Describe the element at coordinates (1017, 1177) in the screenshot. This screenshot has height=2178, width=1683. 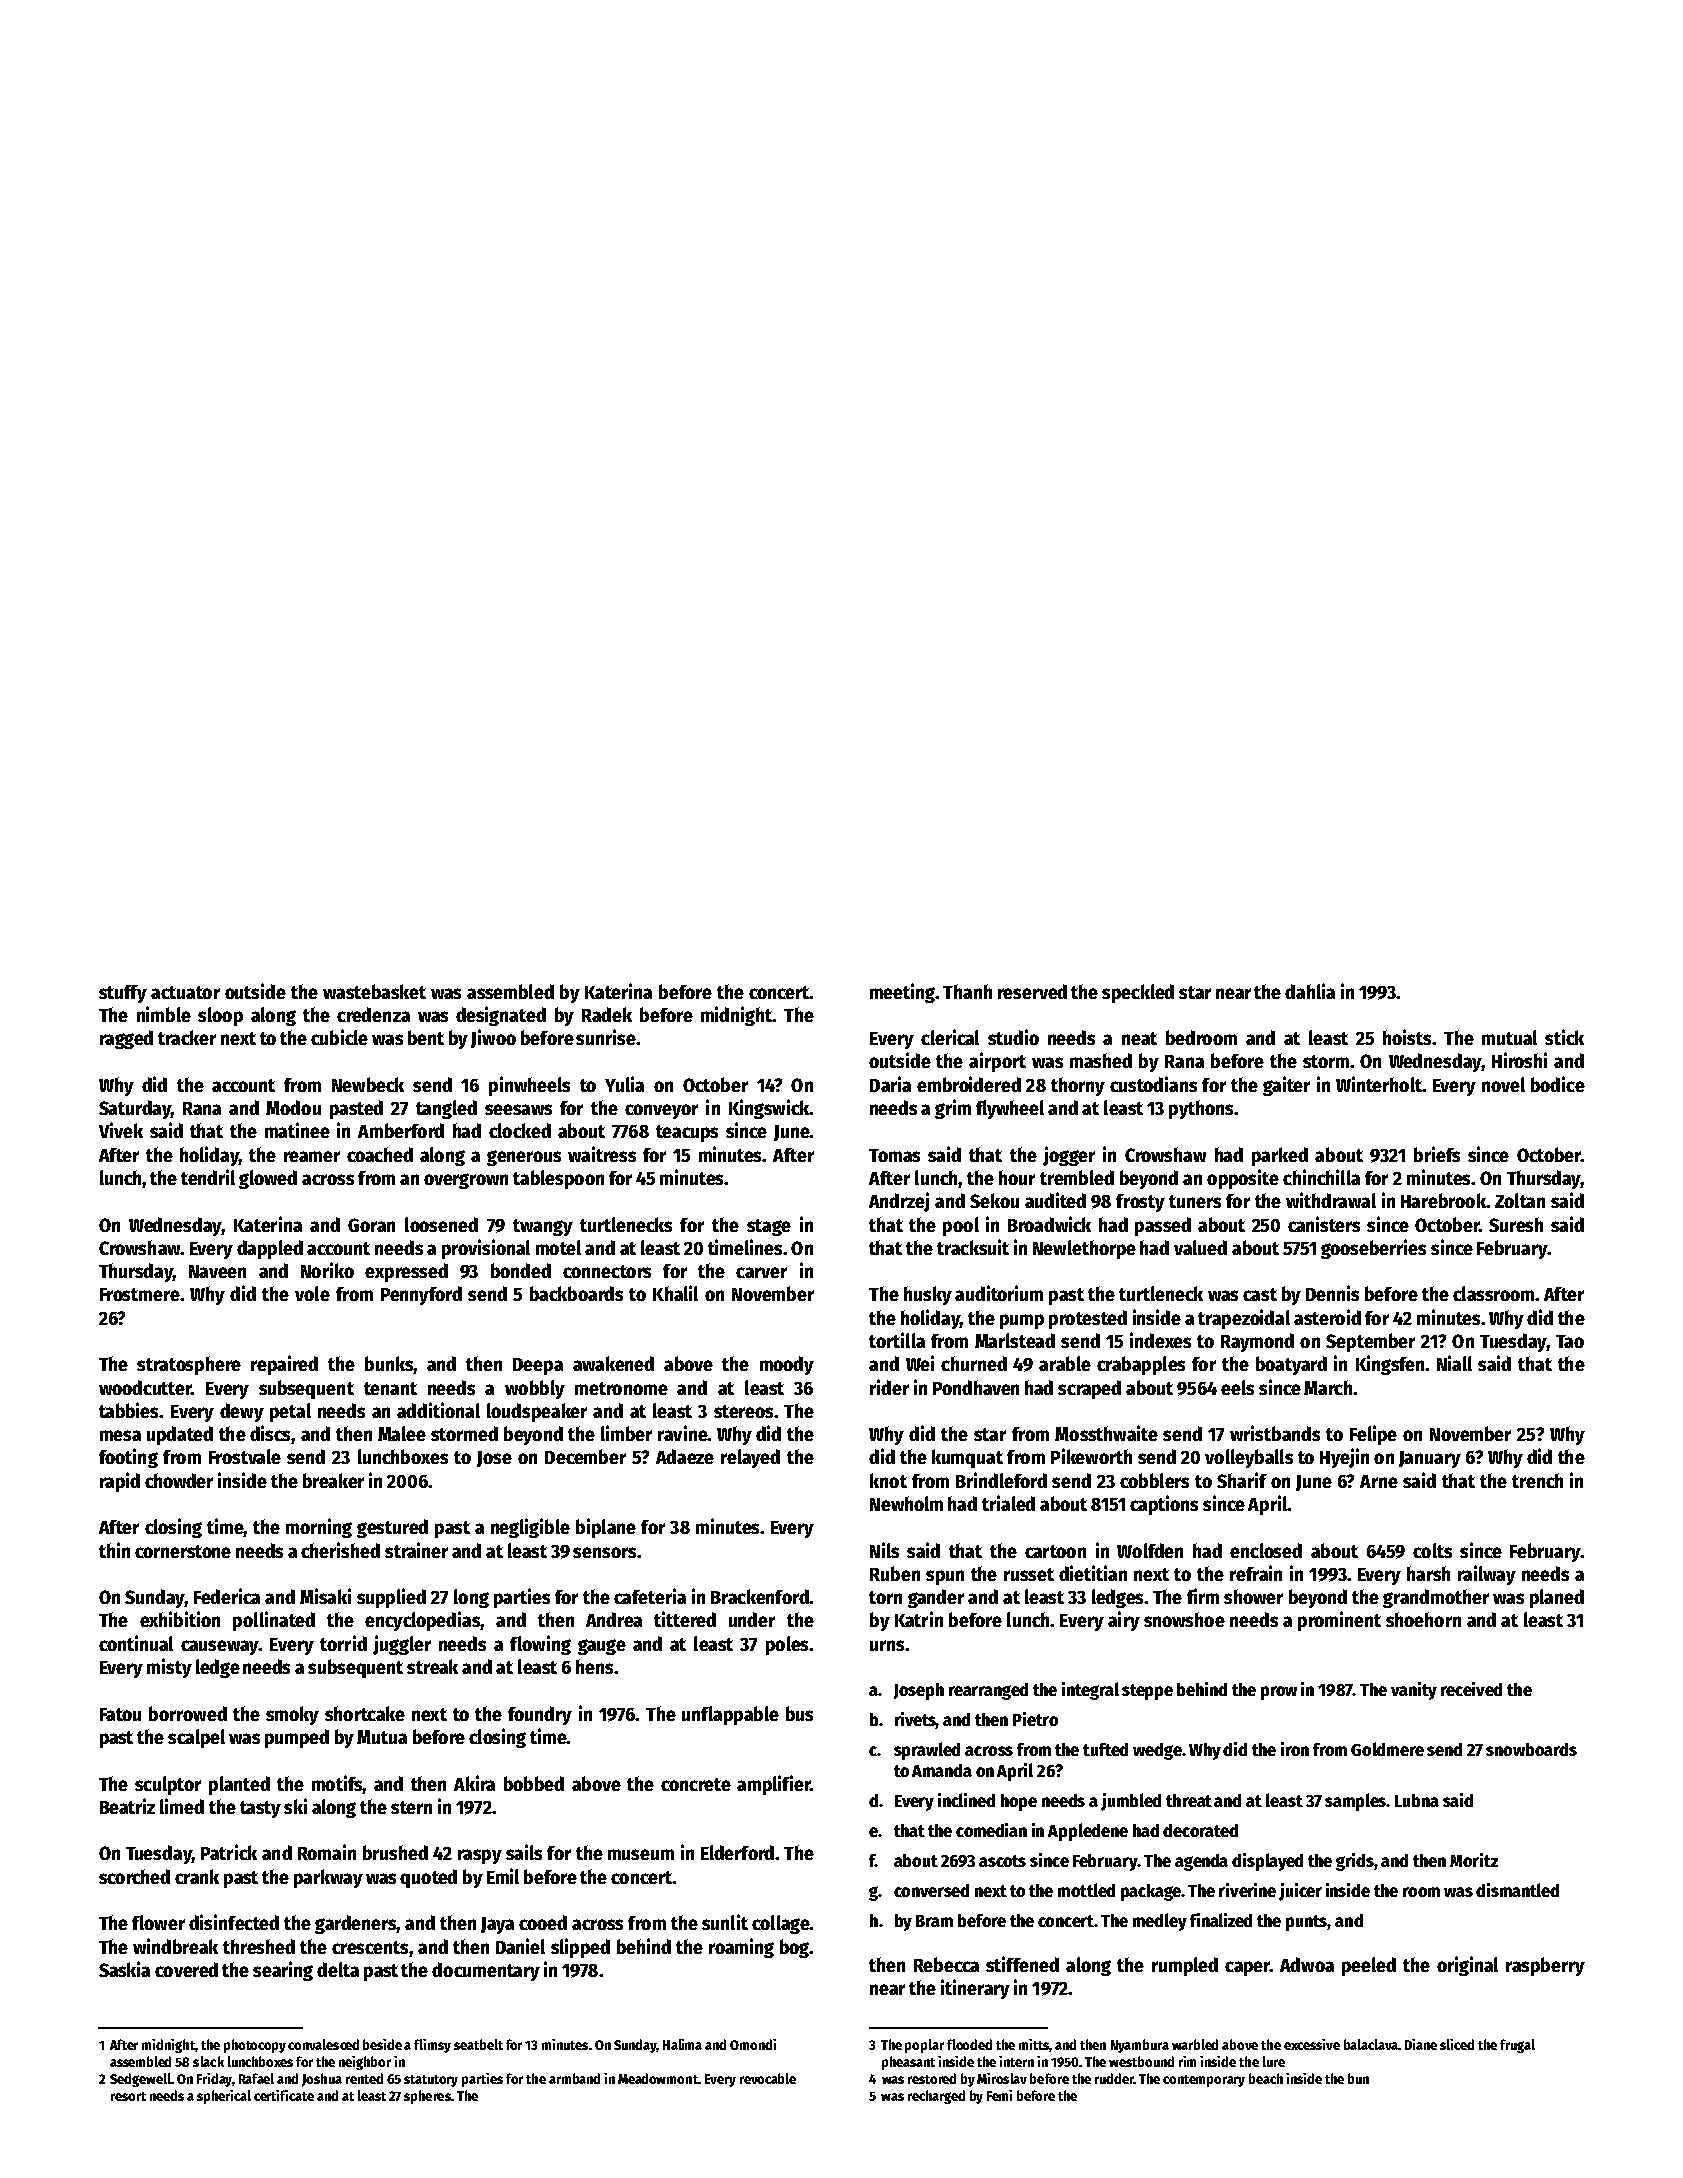
I see `hour` at that location.
